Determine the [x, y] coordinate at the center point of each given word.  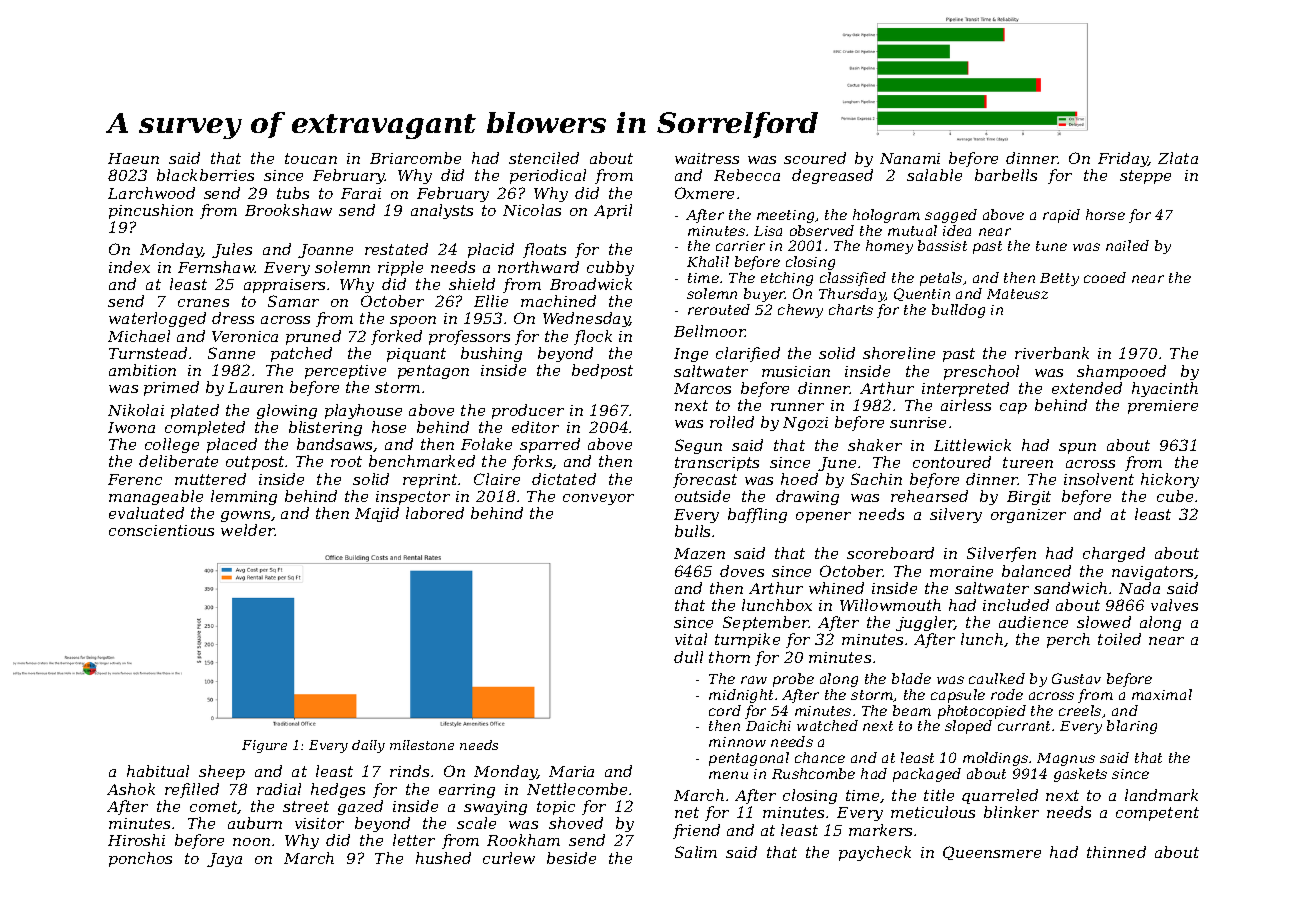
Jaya [224, 860]
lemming [244, 497]
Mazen [699, 553]
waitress [707, 158]
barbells [1006, 175]
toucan [311, 158]
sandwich [1070, 588]
